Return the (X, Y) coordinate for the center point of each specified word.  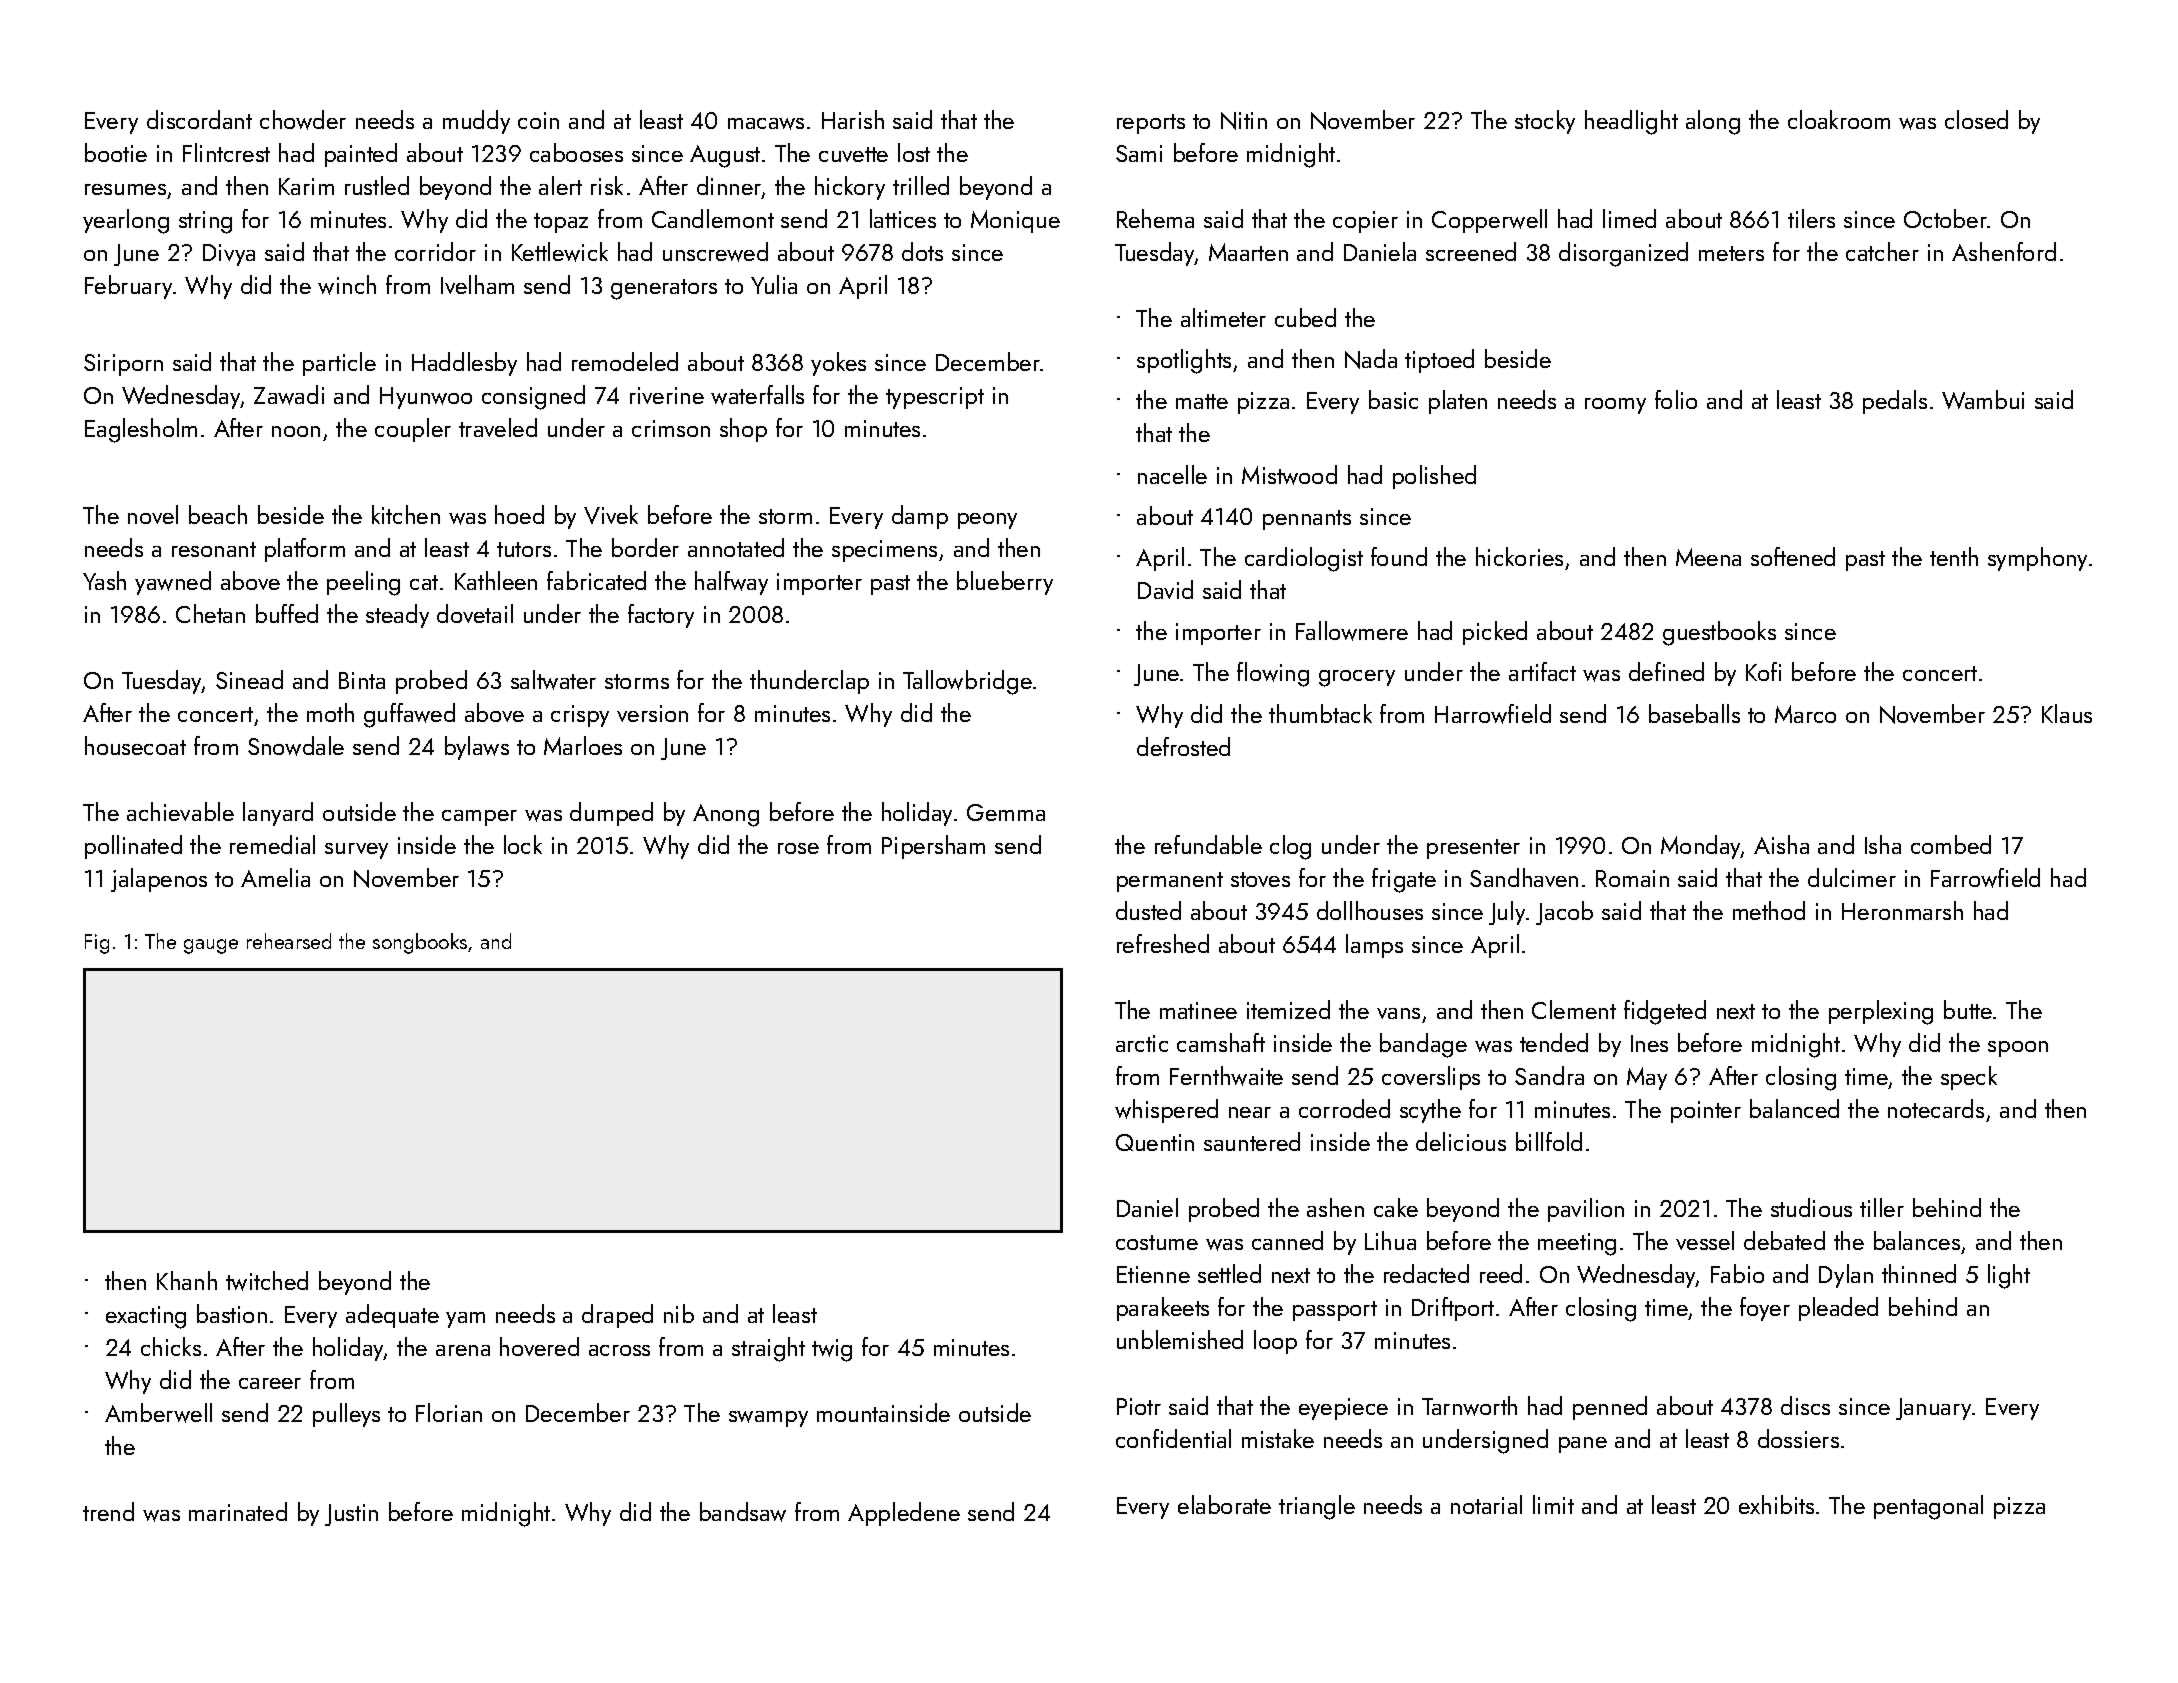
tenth (1954, 556)
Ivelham (477, 284)
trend (108, 1511)
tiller (1882, 1207)
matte (1202, 401)
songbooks (420, 943)
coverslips (1431, 1078)
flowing (1273, 674)
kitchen (406, 514)
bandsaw (743, 1512)
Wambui (1983, 399)
